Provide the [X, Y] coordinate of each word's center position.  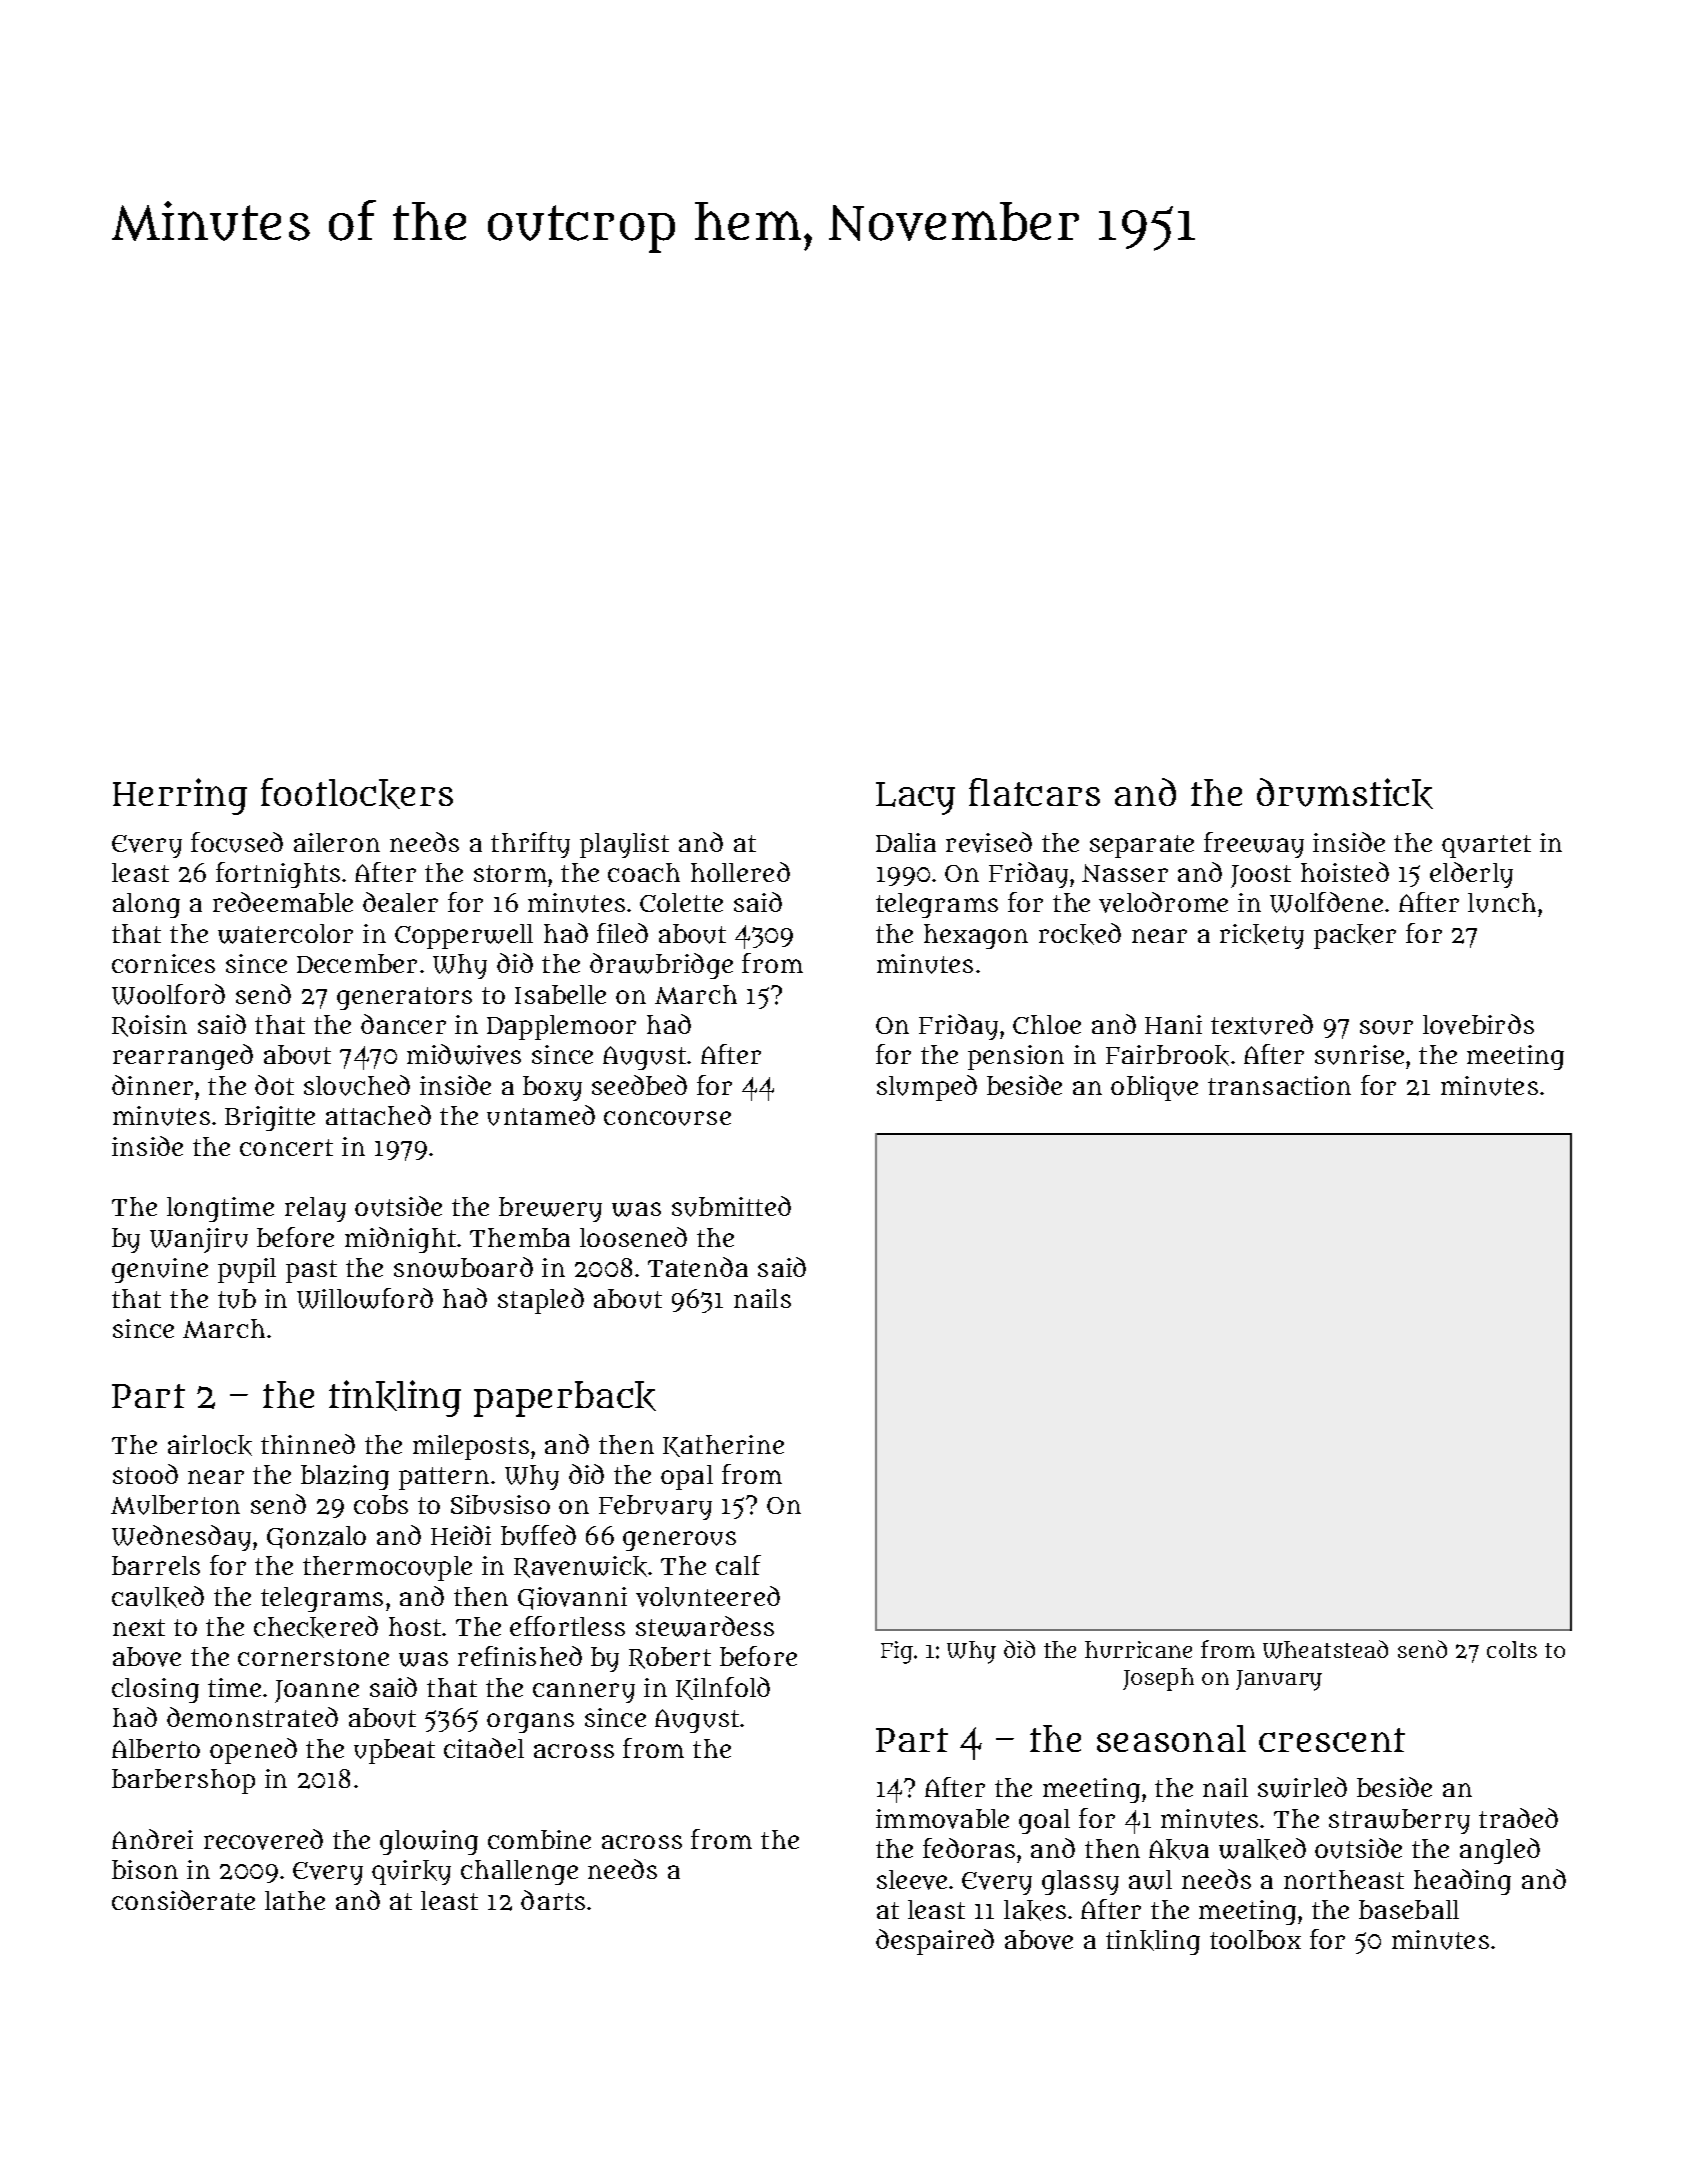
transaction [1279, 1085]
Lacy [915, 798]
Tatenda [698, 1267]
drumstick [1345, 793]
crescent [1332, 1740]
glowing [429, 1842]
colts [1512, 1649]
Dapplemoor [561, 1027]
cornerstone [313, 1657]
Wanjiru [199, 1240]
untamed [541, 1115]
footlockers [357, 793]
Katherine [723, 1446]
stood [145, 1474]
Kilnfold [723, 1688]
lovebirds [1478, 1024]
